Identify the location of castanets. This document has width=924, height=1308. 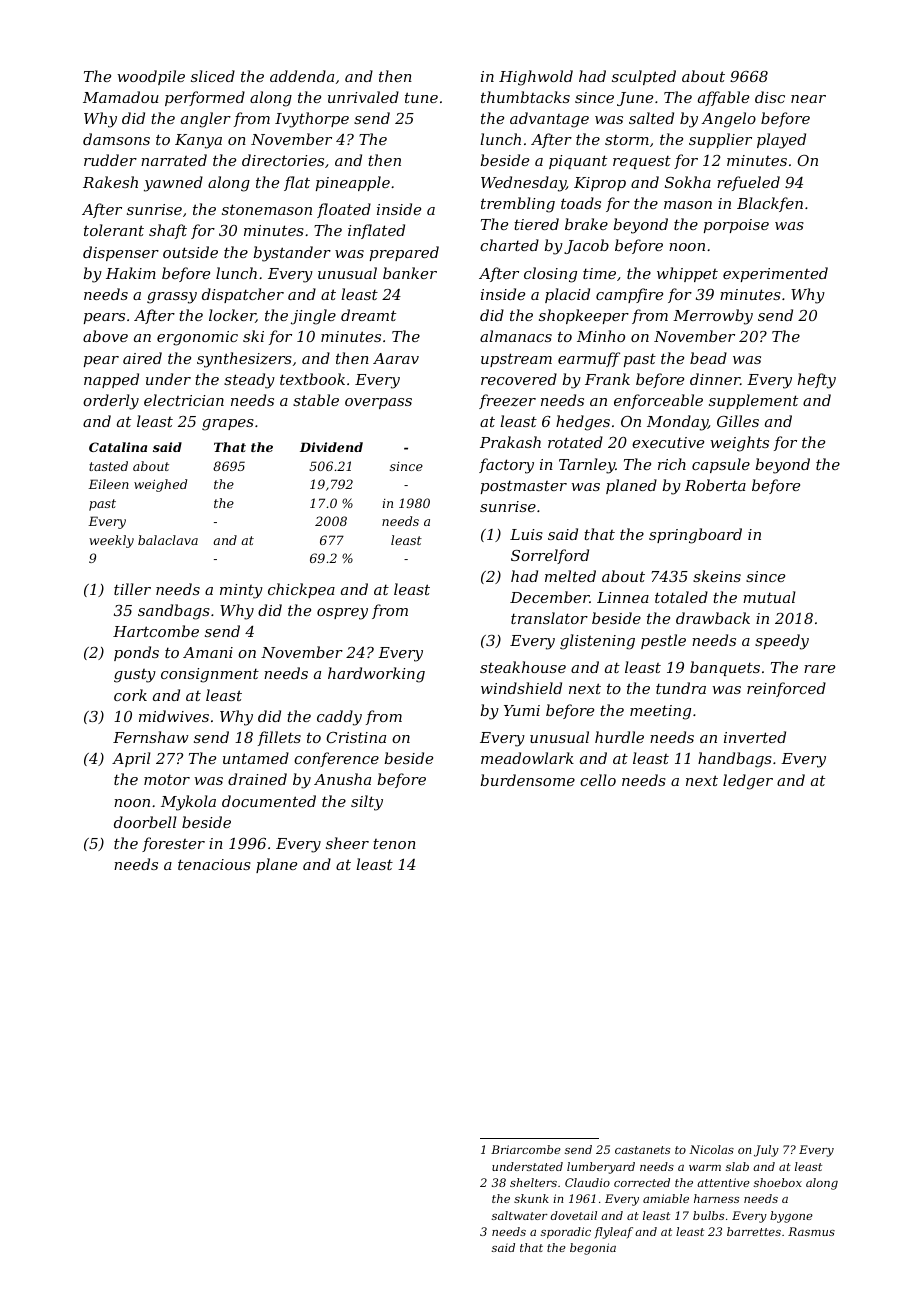
(642, 1150).
